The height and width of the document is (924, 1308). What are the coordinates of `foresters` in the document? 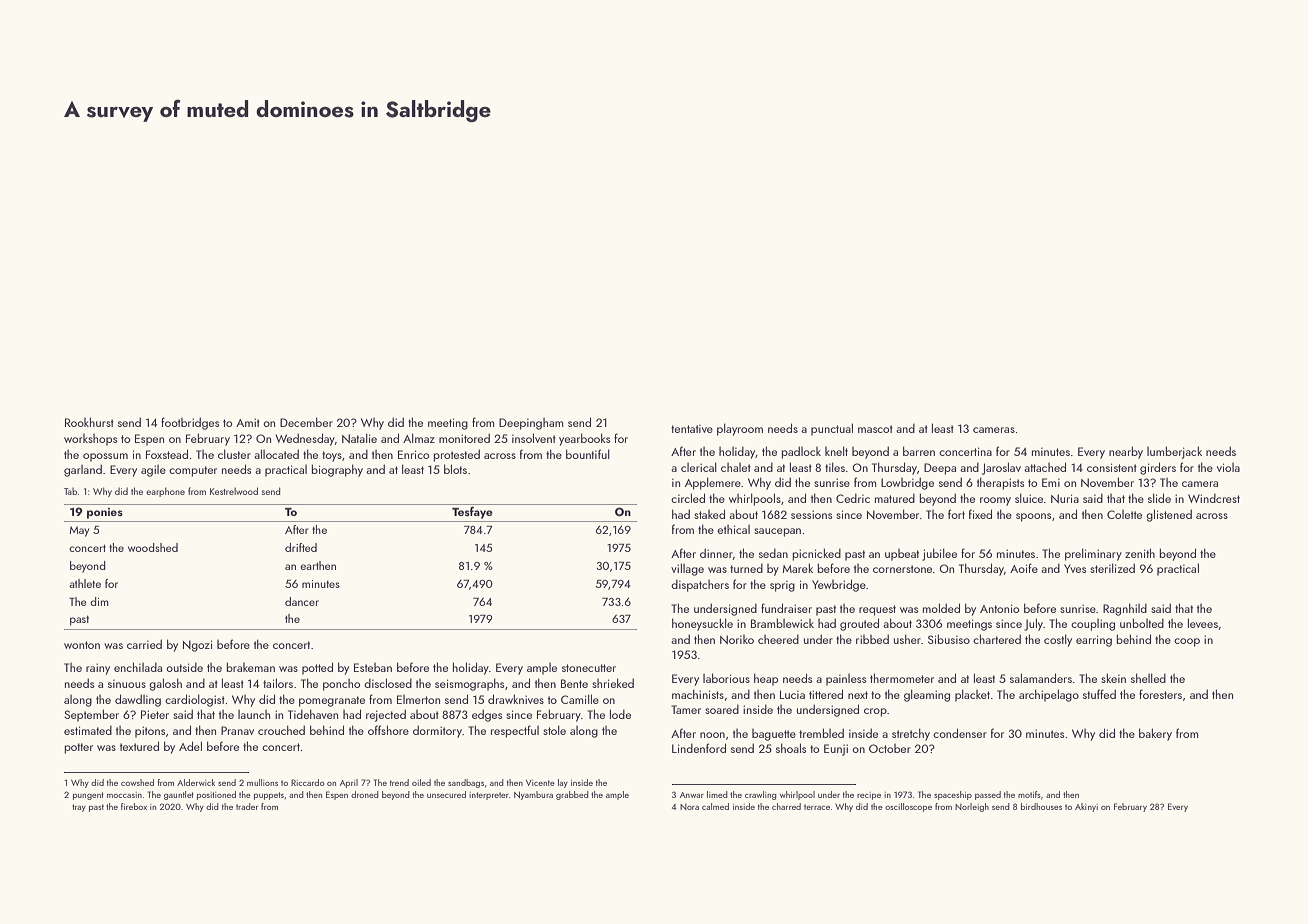 It's located at (1160, 694).
